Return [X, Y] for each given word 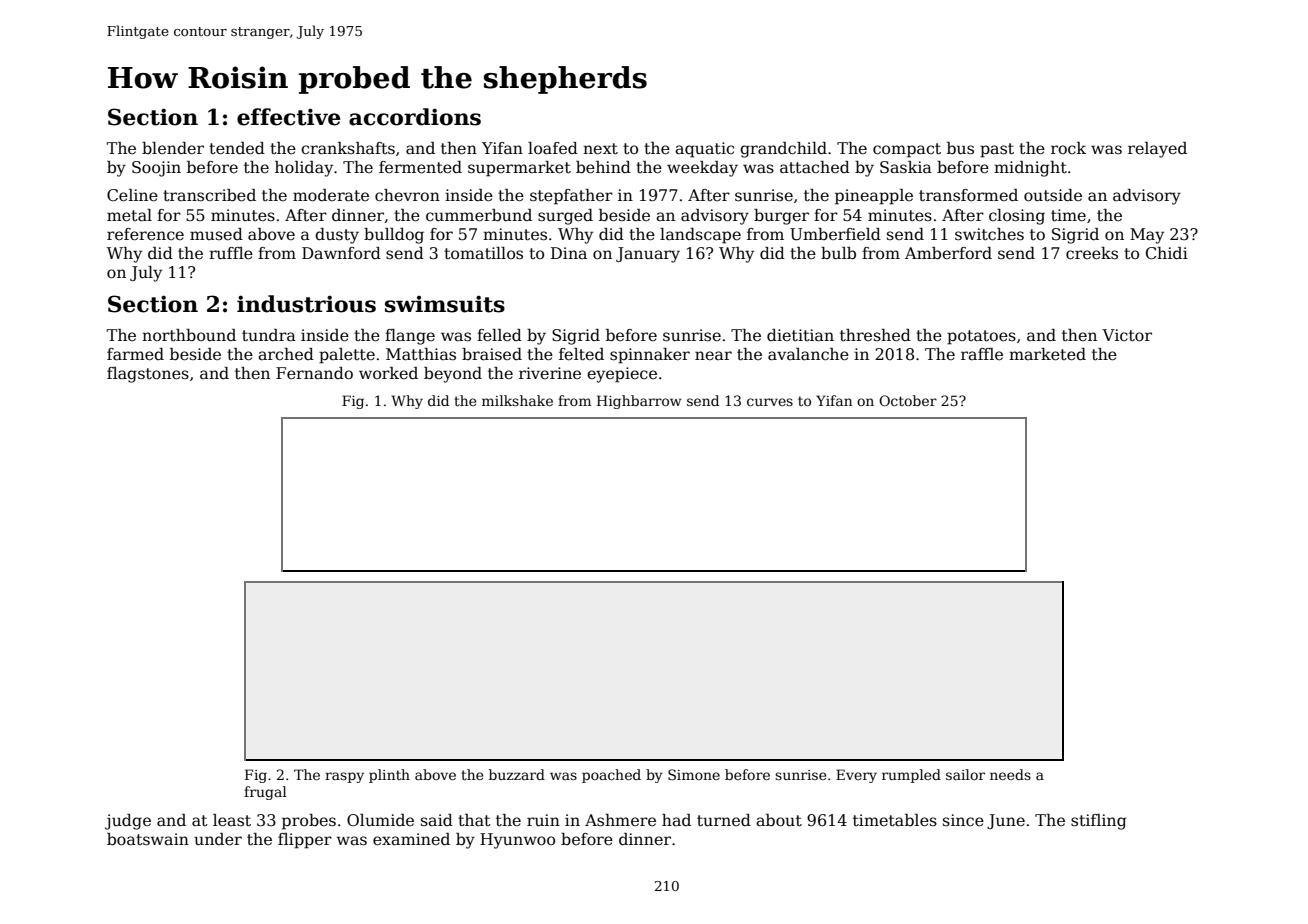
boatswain [148, 839]
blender [173, 148]
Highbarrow [639, 402]
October [908, 400]
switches [989, 234]
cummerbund [479, 215]
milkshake [517, 400]
